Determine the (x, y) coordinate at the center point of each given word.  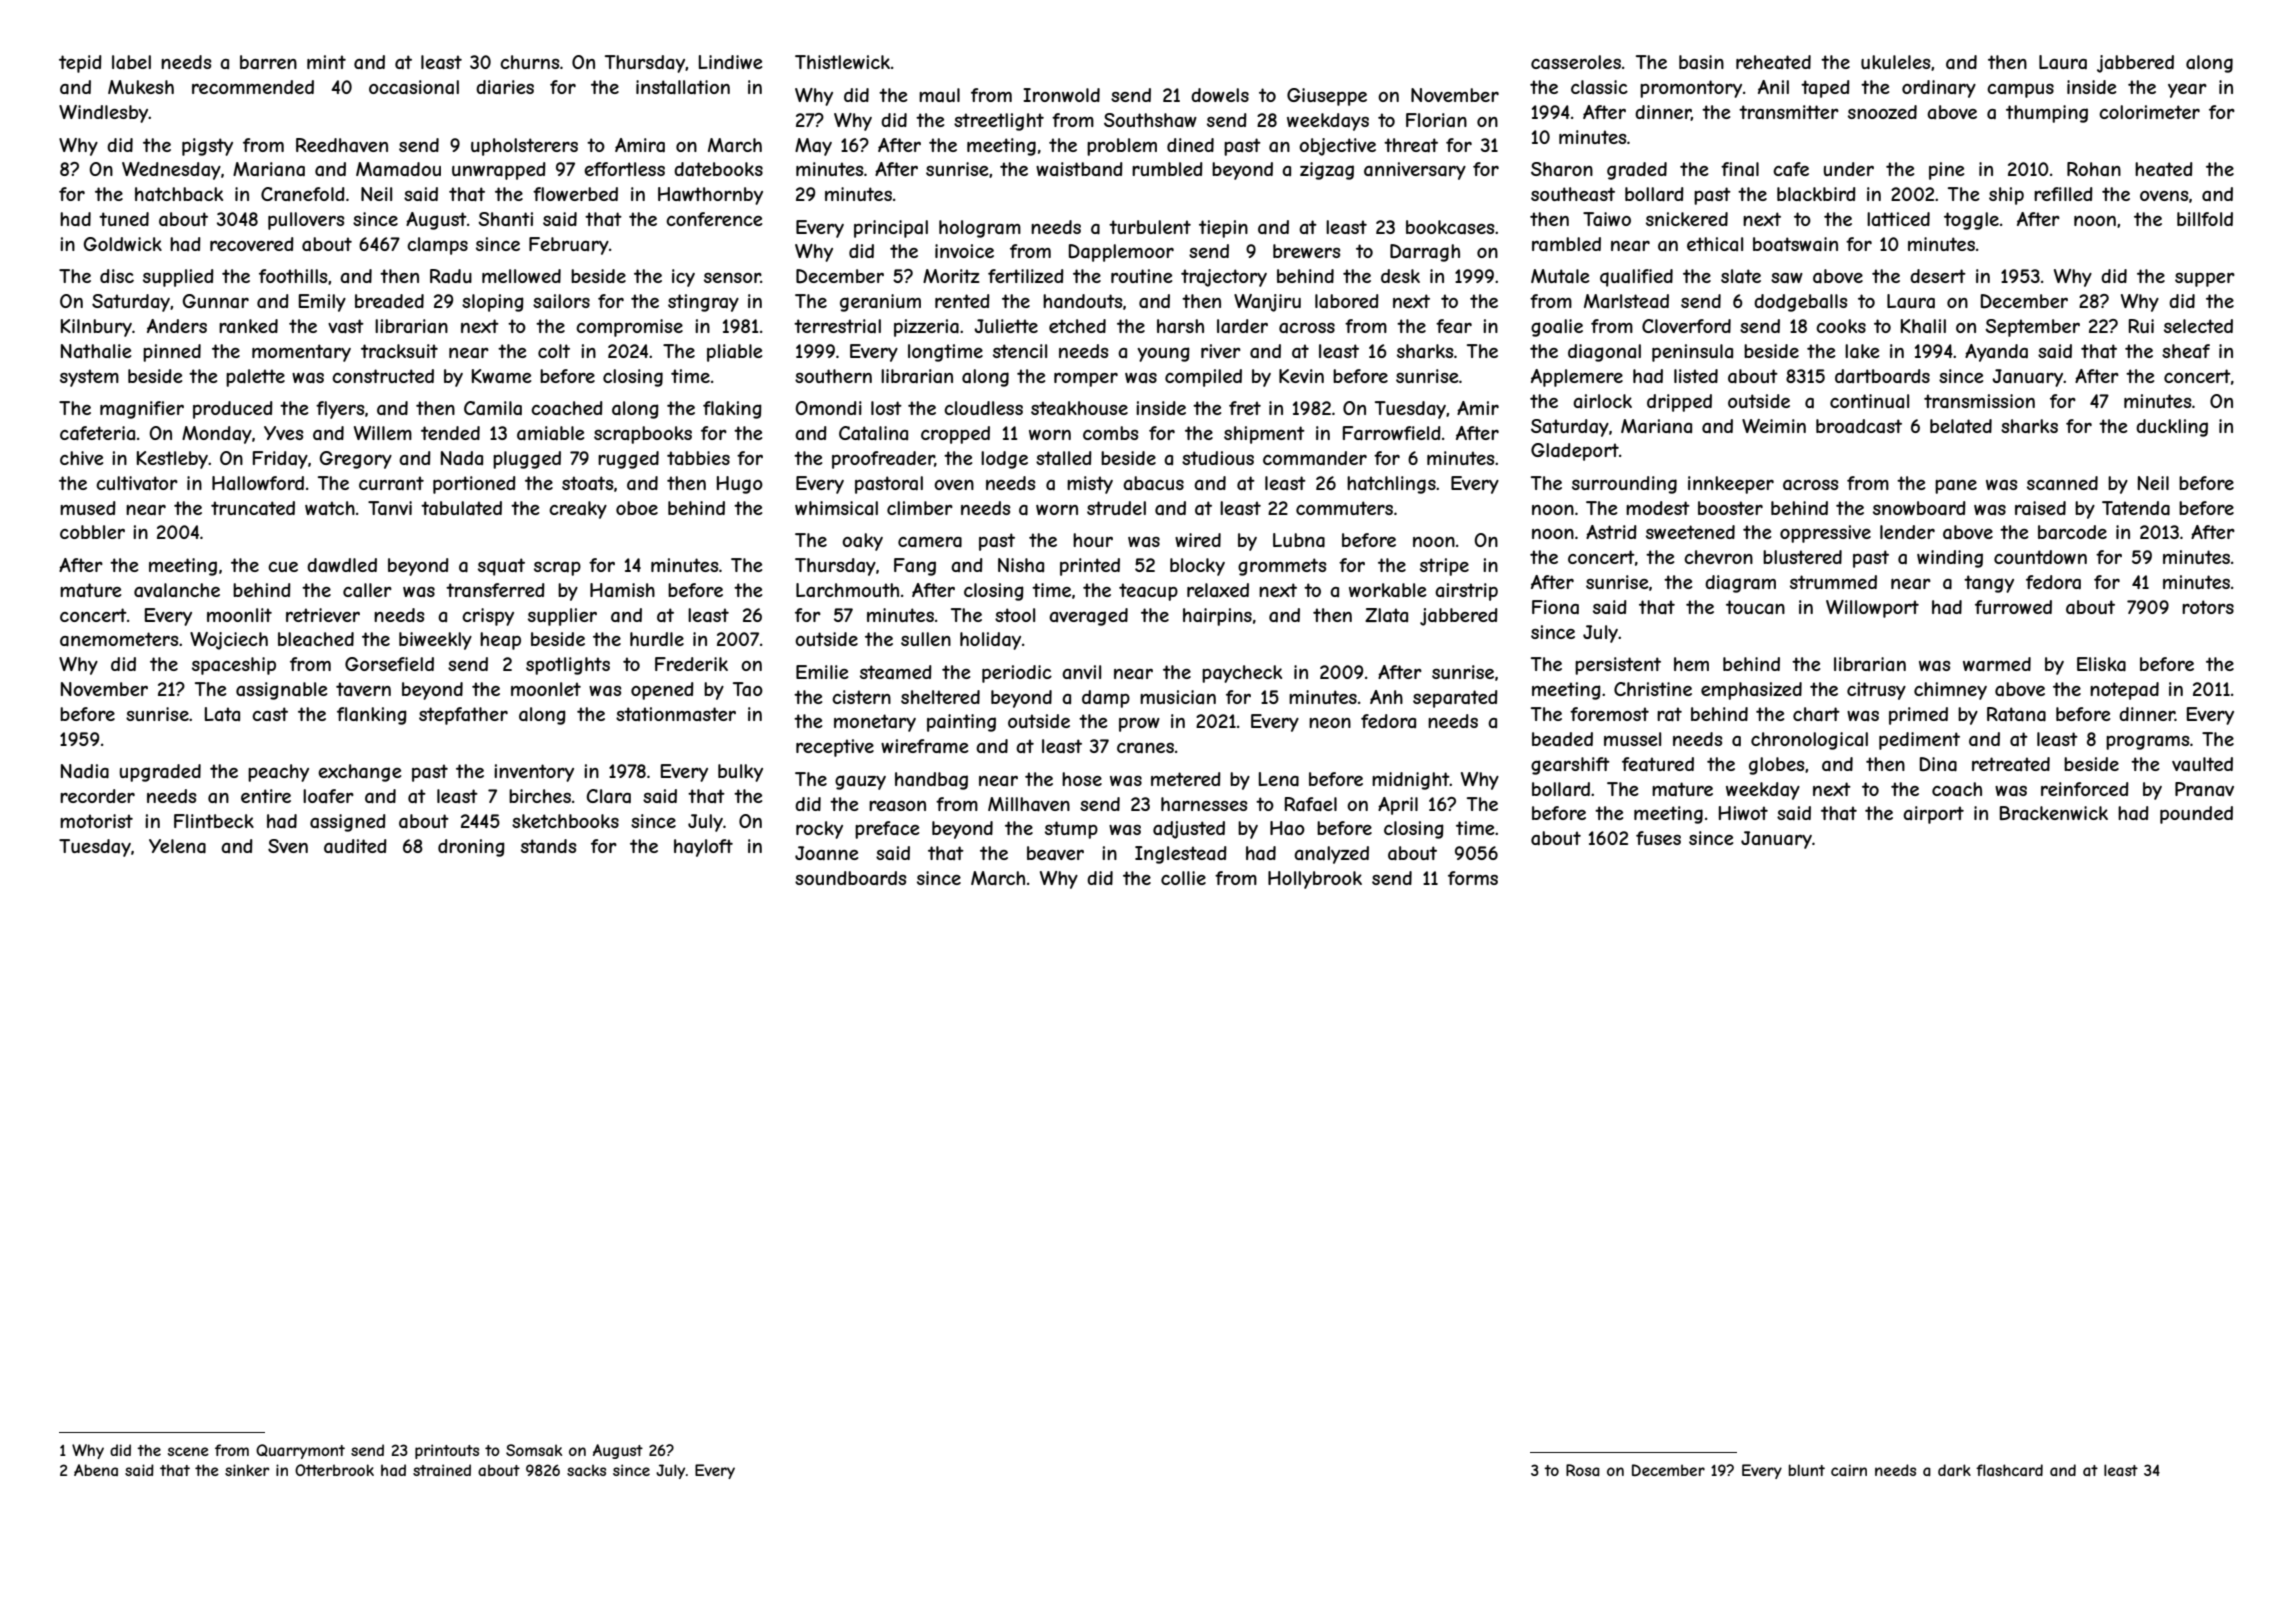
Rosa (1583, 1470)
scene (188, 1451)
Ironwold (1061, 95)
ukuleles (1896, 62)
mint (326, 62)
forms (1473, 878)
